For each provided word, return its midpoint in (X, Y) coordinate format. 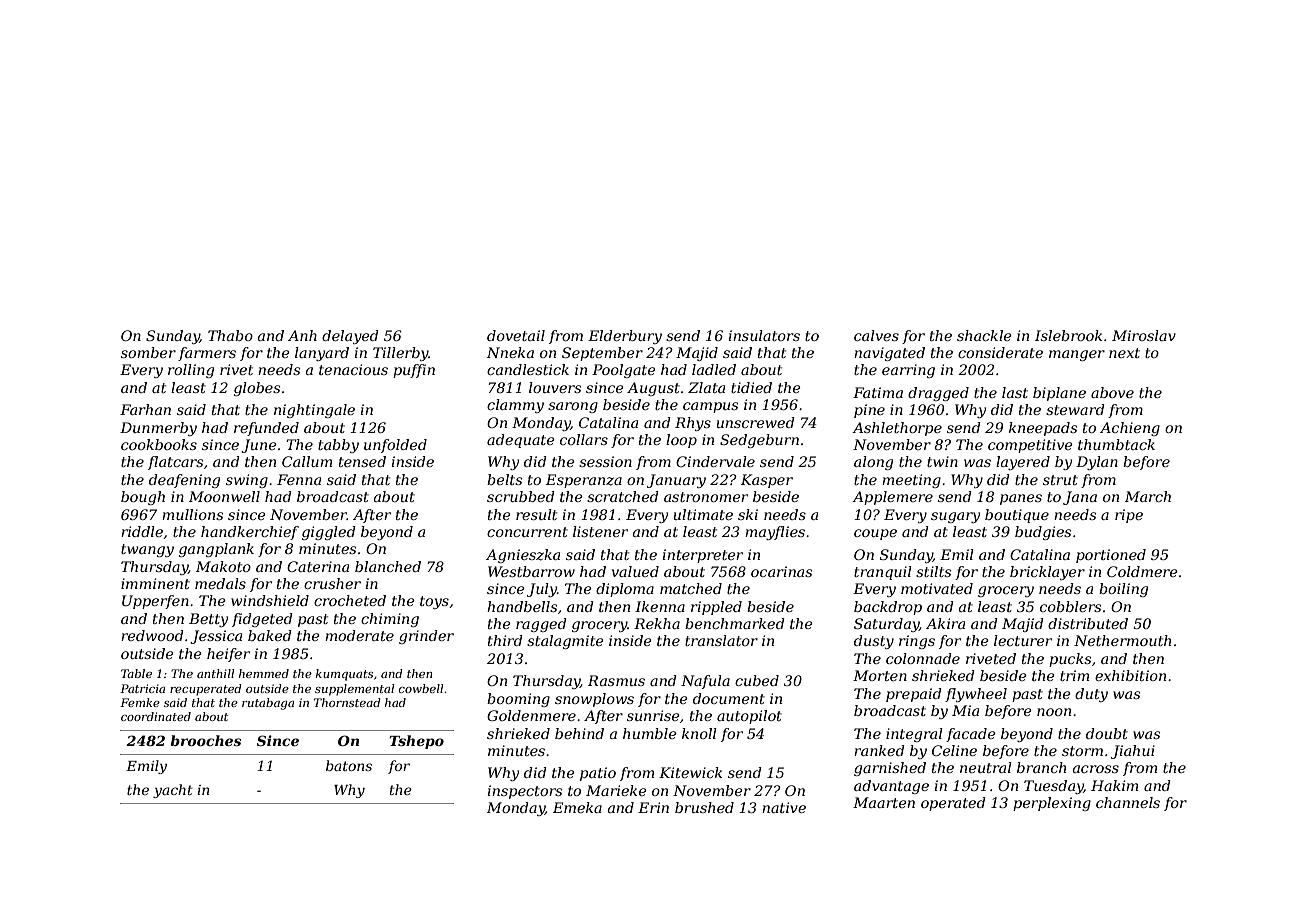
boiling (1123, 590)
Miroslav (1144, 335)
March (1148, 496)
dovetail (516, 335)
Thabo (230, 335)
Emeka (577, 807)
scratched (623, 496)
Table (136, 673)
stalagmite (565, 642)
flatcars (175, 463)
